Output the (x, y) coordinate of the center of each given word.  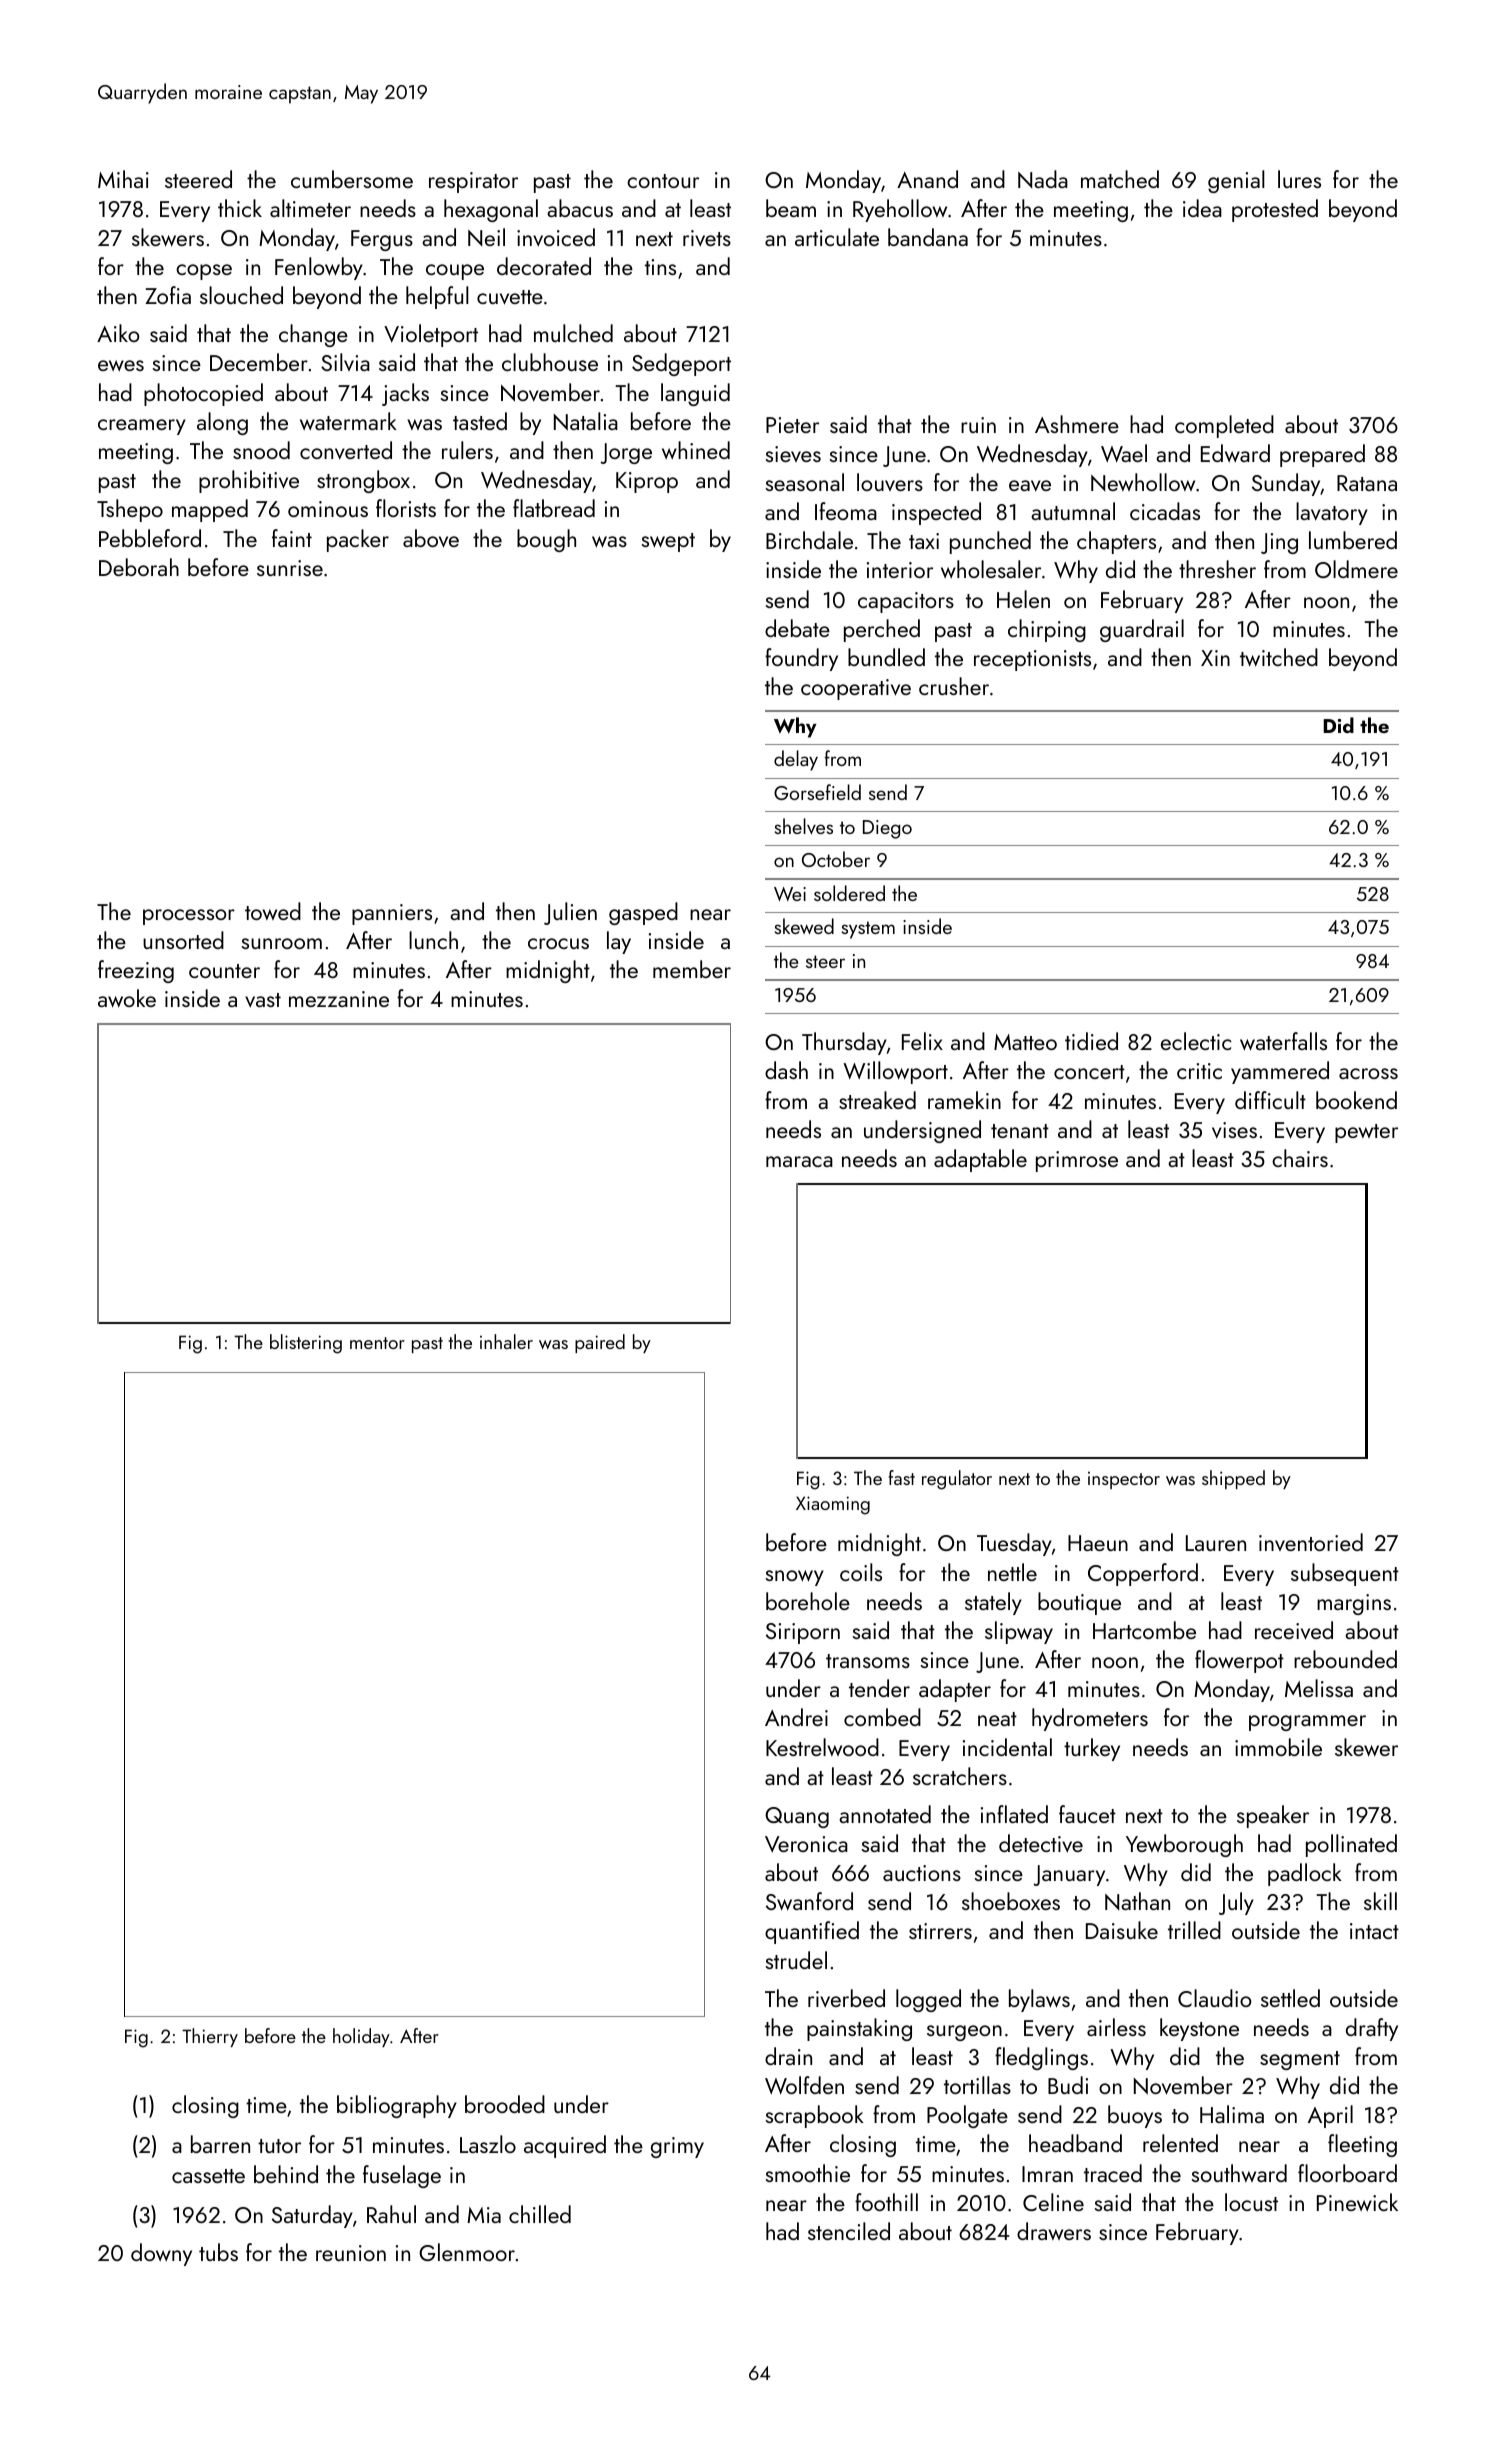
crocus (558, 943)
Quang (797, 1817)
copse (204, 272)
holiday (361, 2037)
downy (161, 2254)
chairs (1300, 1158)
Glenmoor (467, 2252)
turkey (1092, 1749)
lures (1299, 179)
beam (791, 208)
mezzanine (339, 999)
